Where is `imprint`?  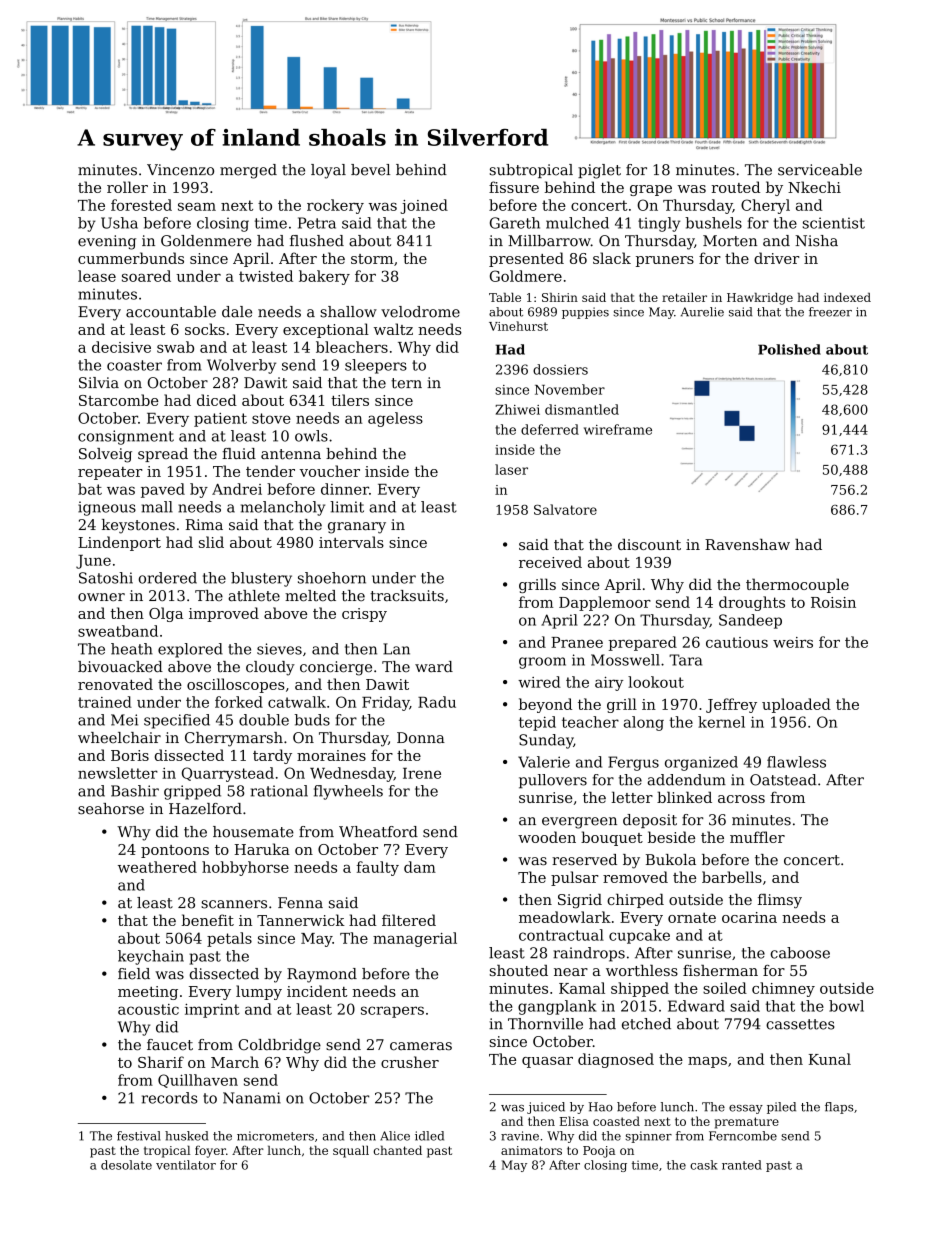
imprint is located at coordinates (212, 1010).
